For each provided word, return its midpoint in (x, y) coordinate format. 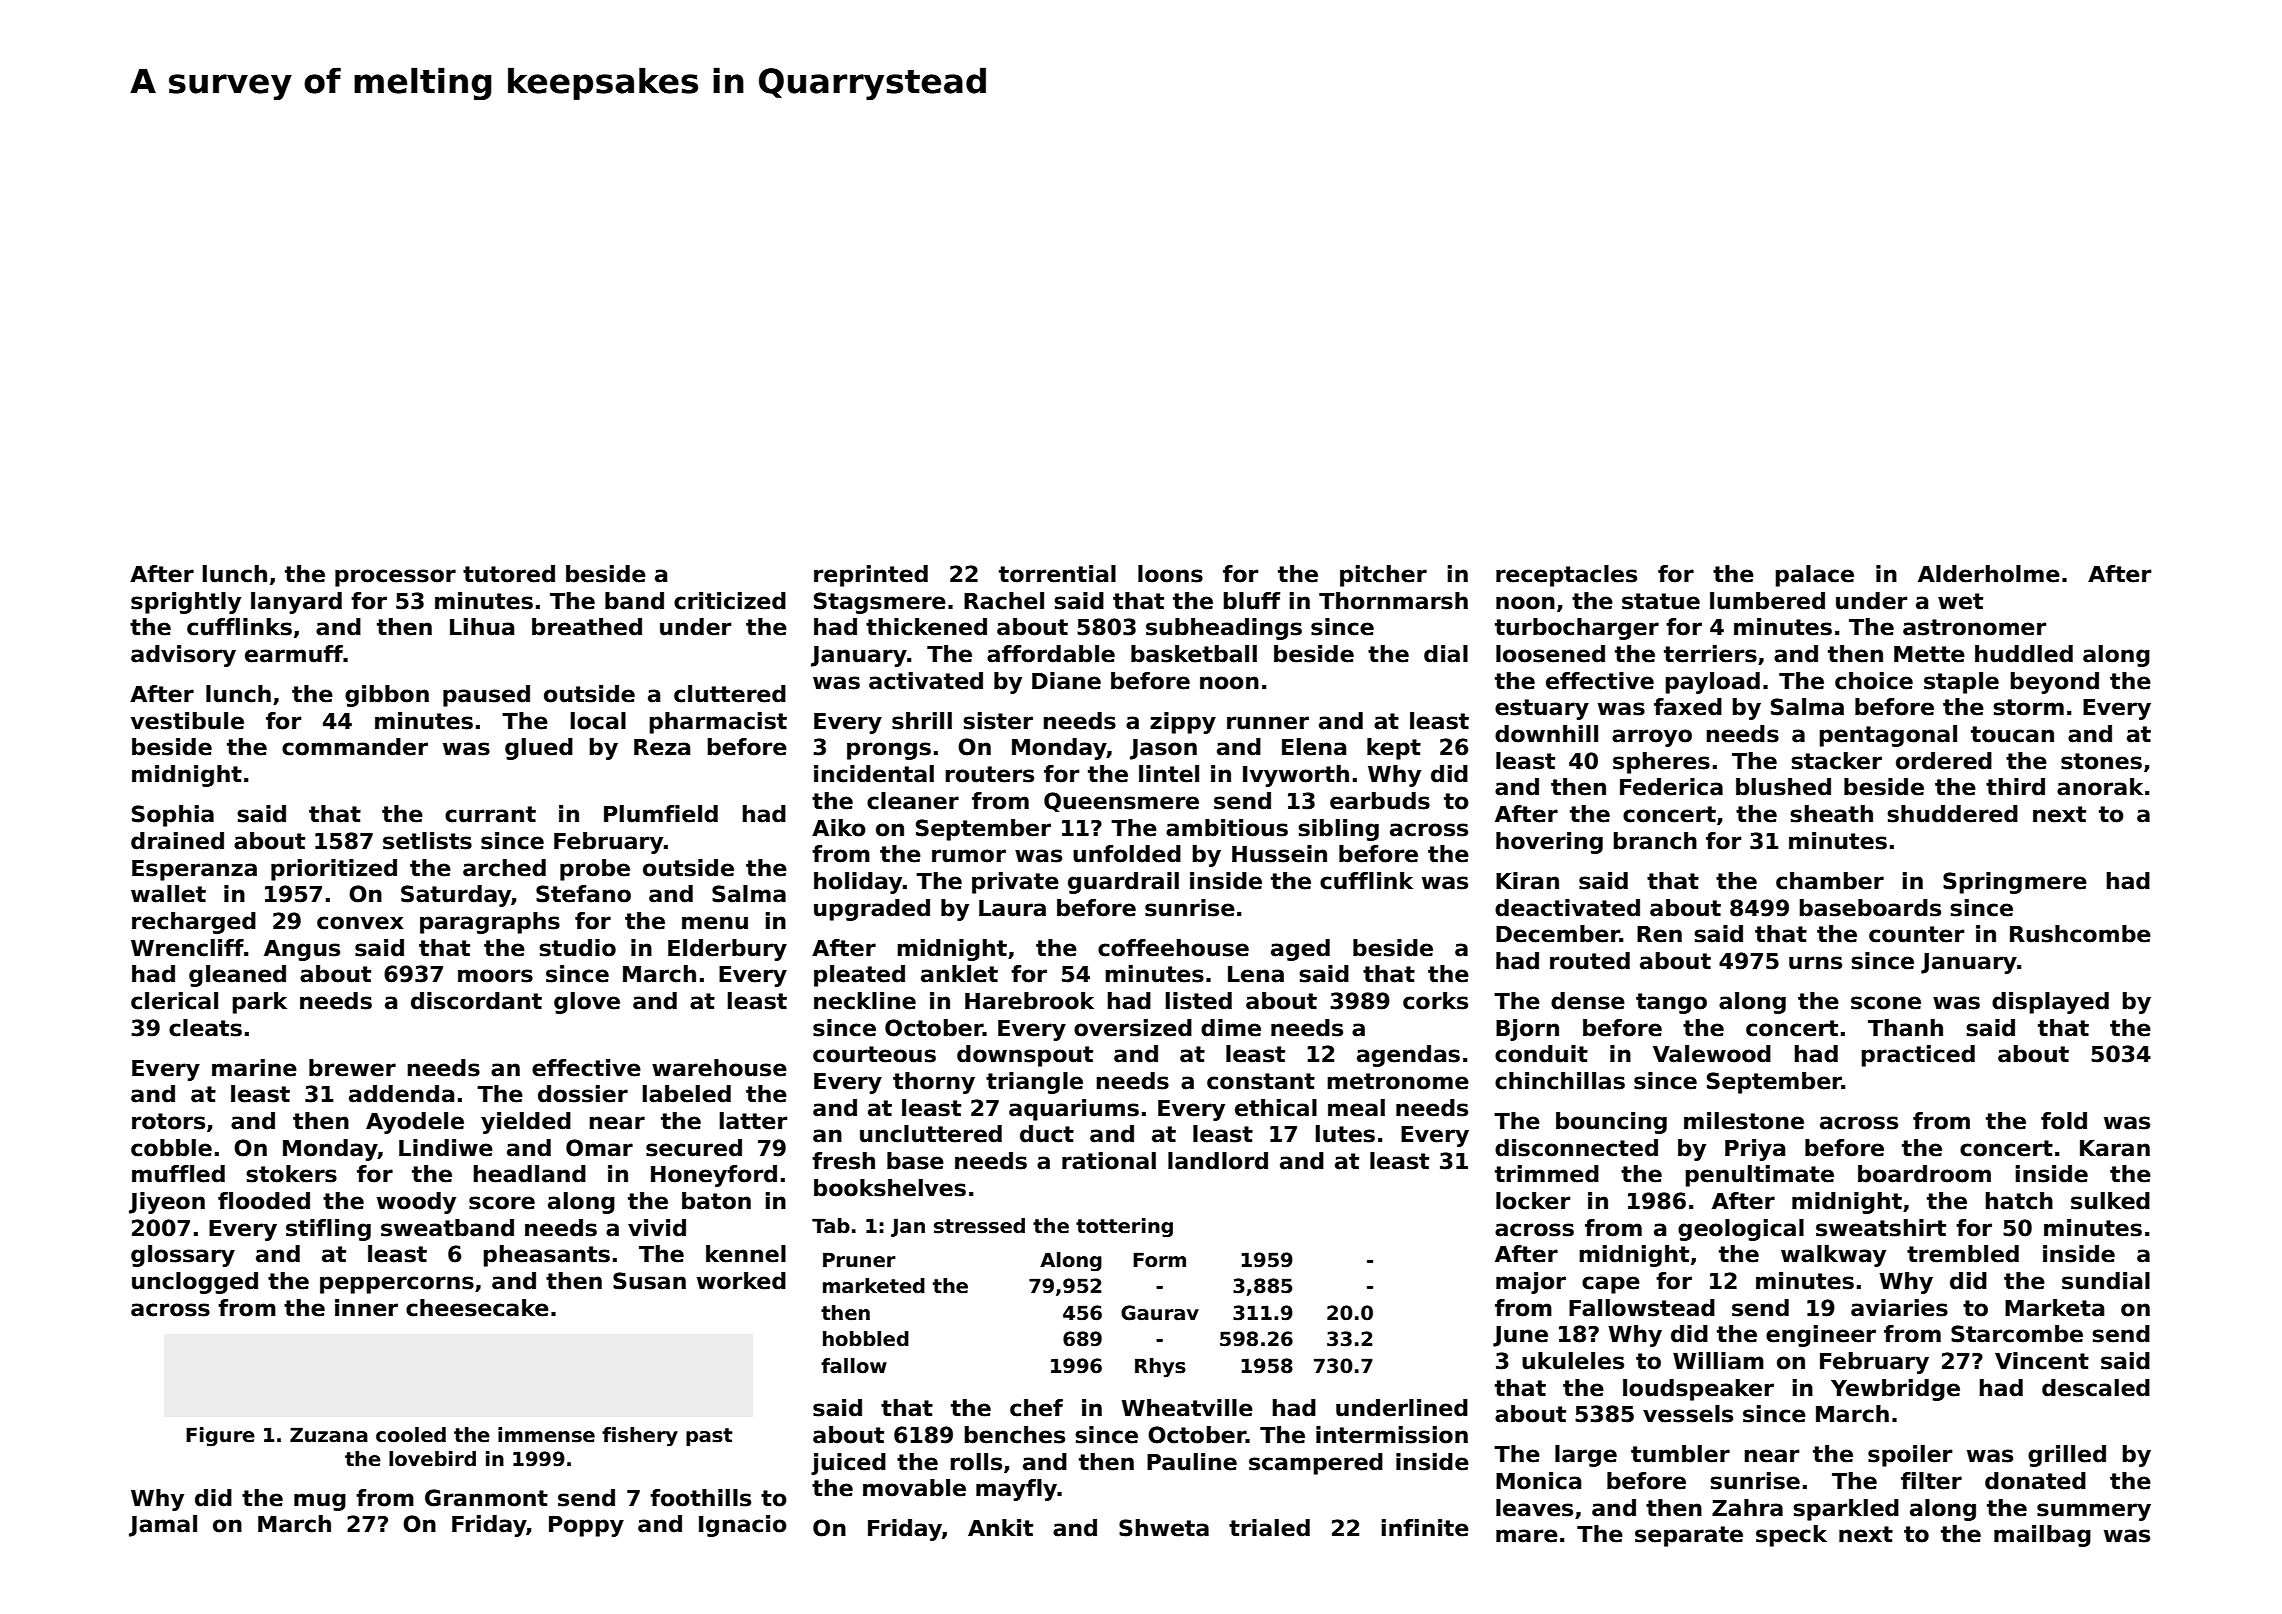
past (709, 1437)
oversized (1133, 1028)
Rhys (1160, 1368)
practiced (1918, 1056)
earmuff (294, 654)
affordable (1051, 654)
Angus (302, 950)
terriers (1710, 654)
